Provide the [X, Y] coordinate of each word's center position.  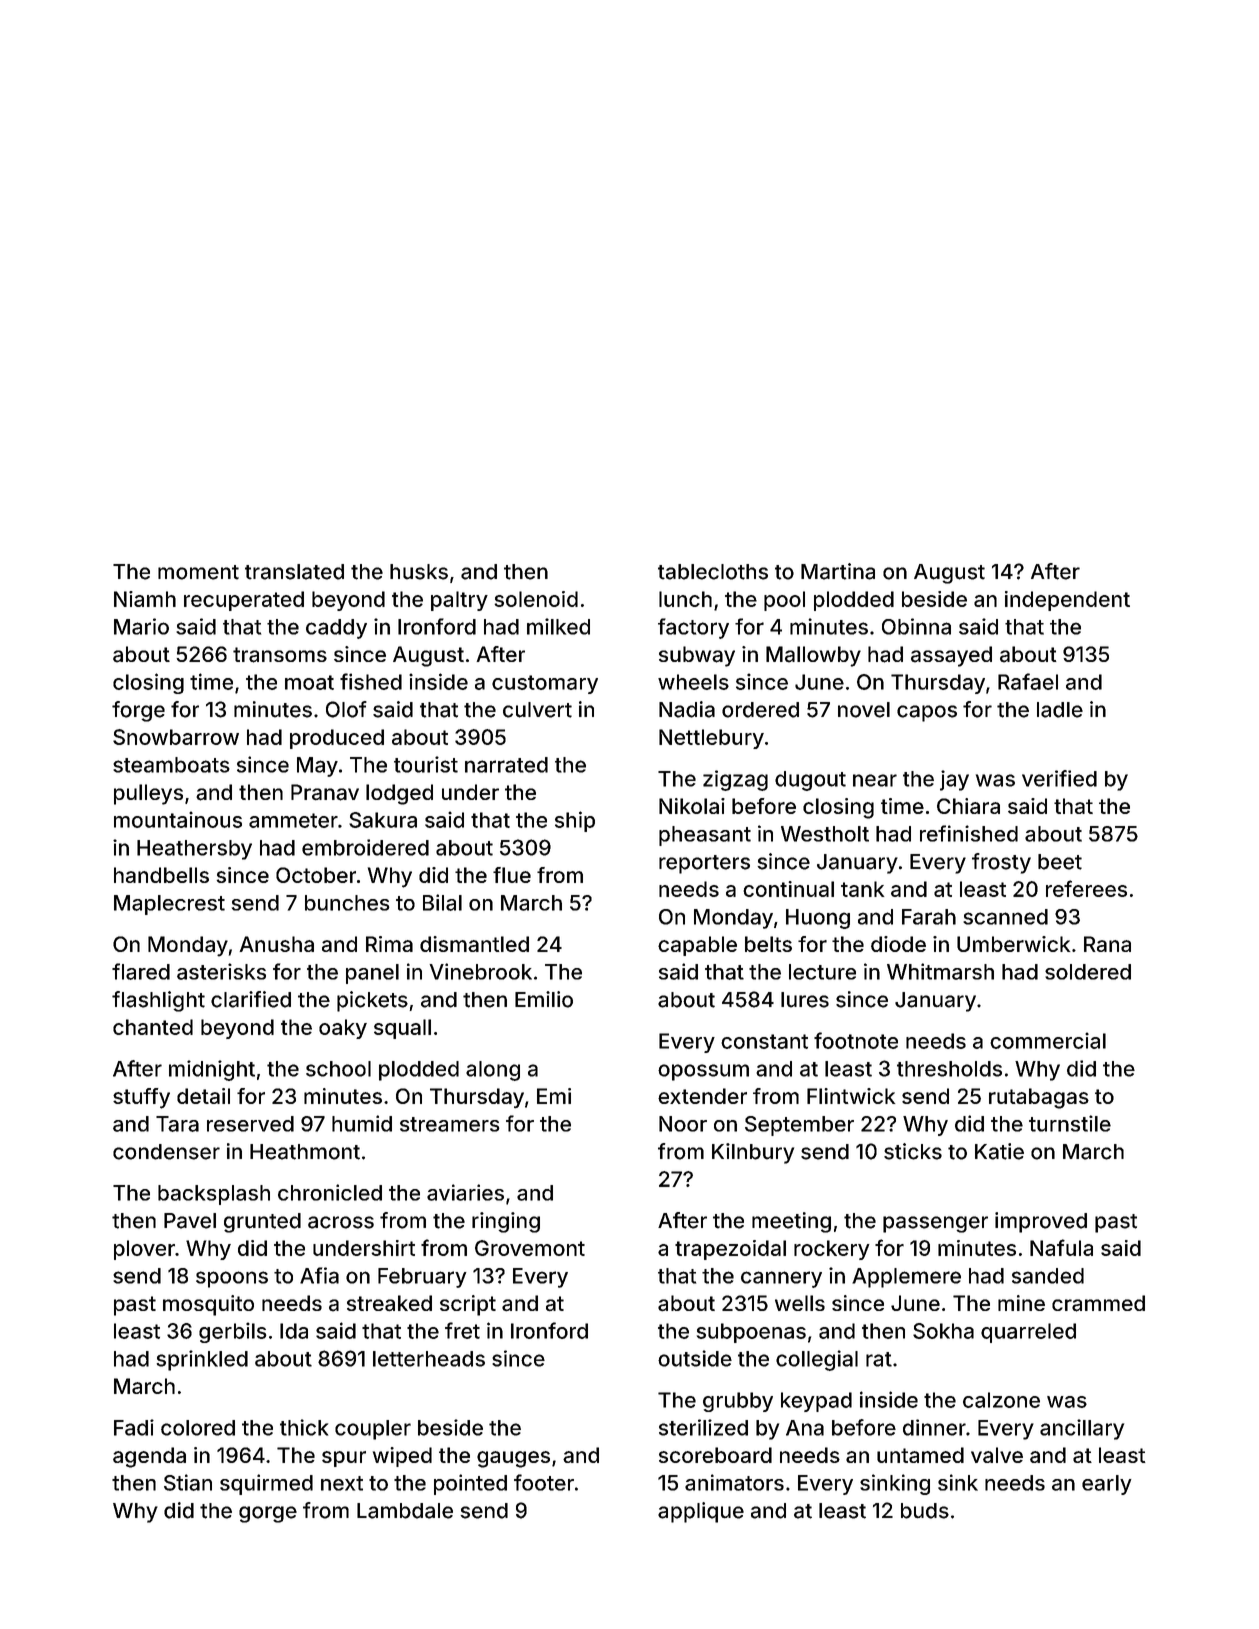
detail [203, 1096]
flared [141, 971]
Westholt [825, 834]
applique [701, 1512]
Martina [838, 571]
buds [925, 1511]
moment [198, 572]
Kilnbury [753, 1153]
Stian [188, 1482]
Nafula [1061, 1247]
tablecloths [713, 572]
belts [768, 944]
